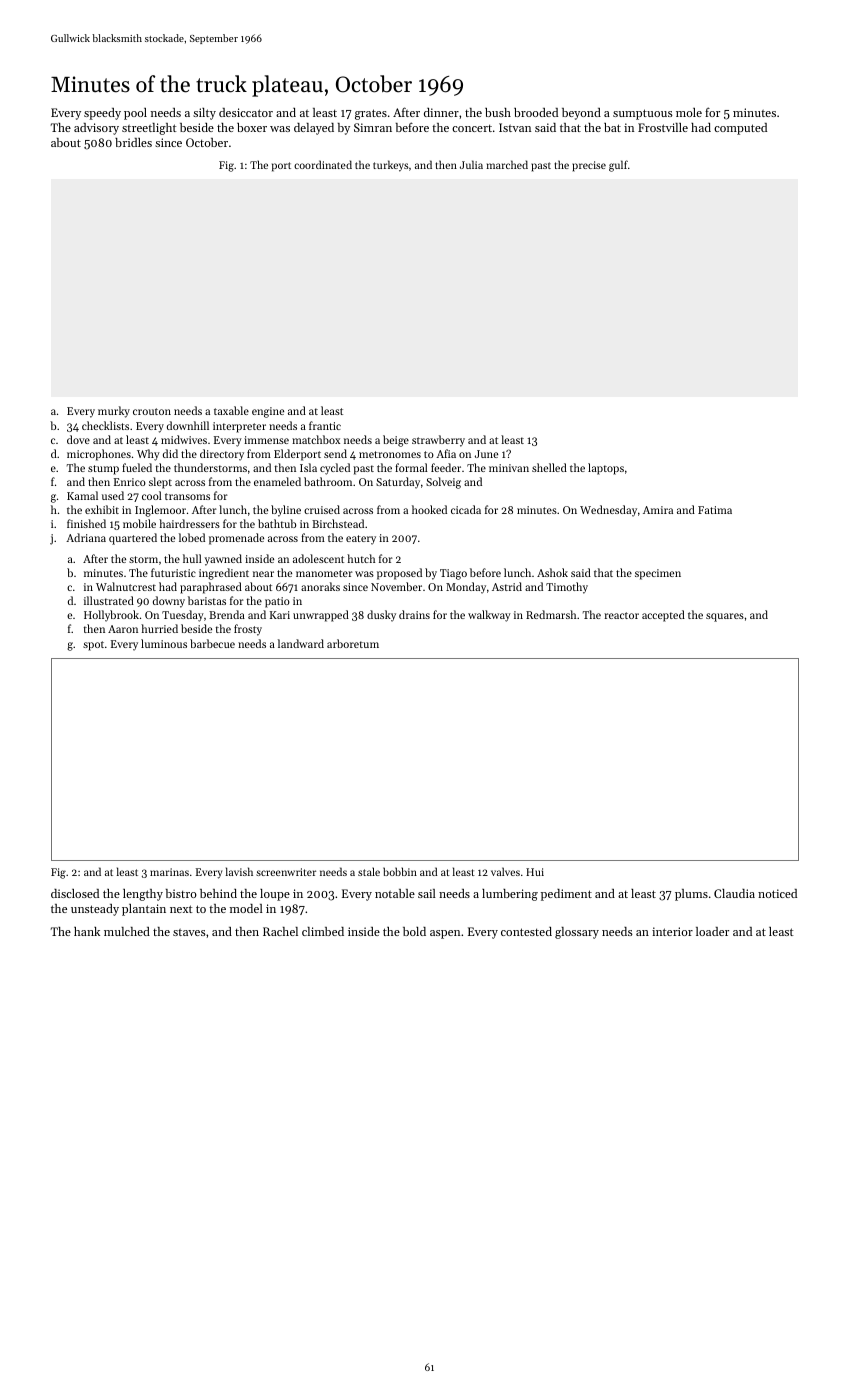  Describe the element at coordinates (438, 441) in the image. I see `strawberry` at that location.
